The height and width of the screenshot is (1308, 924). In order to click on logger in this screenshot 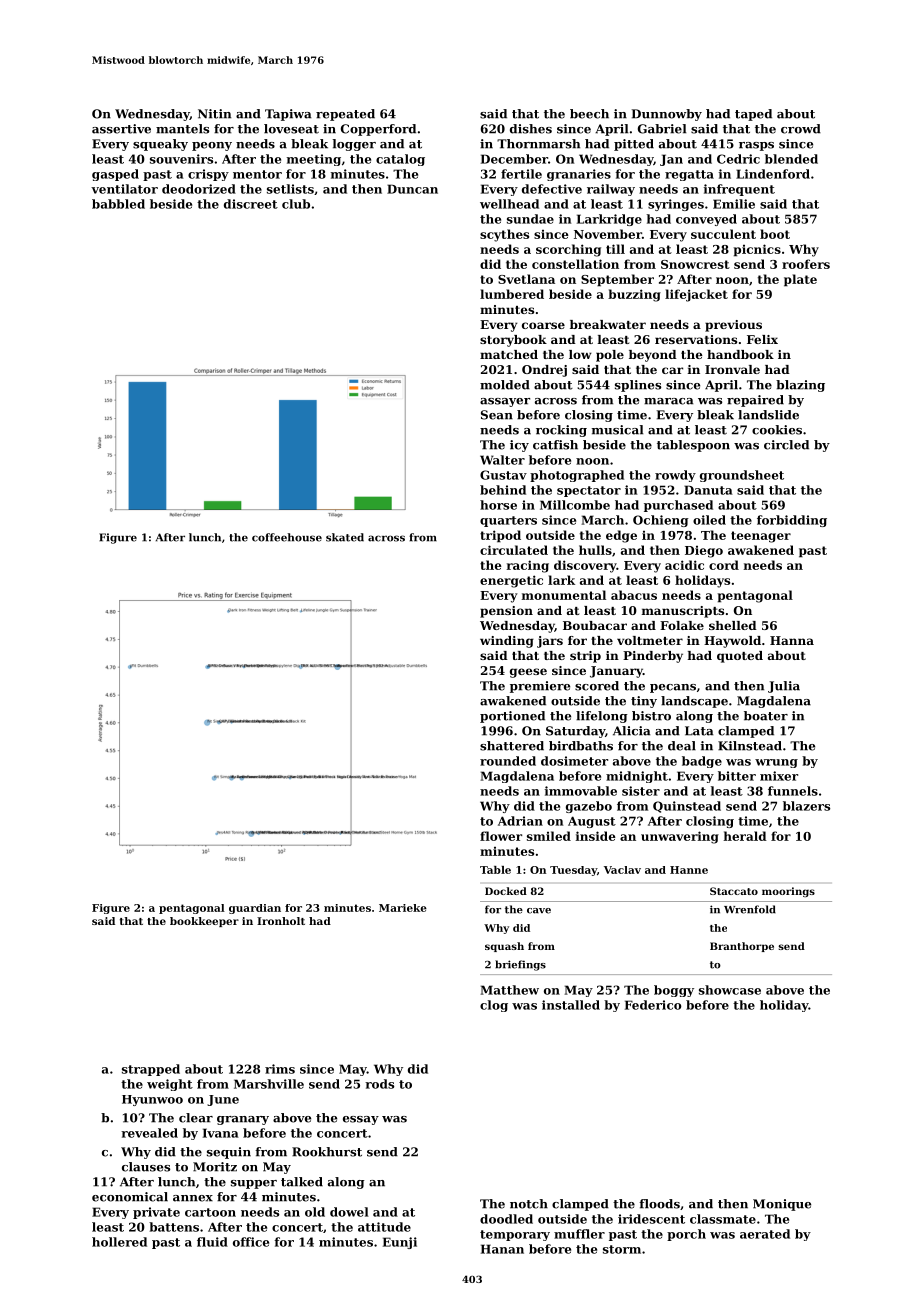, I will do `click(354, 145)`.
